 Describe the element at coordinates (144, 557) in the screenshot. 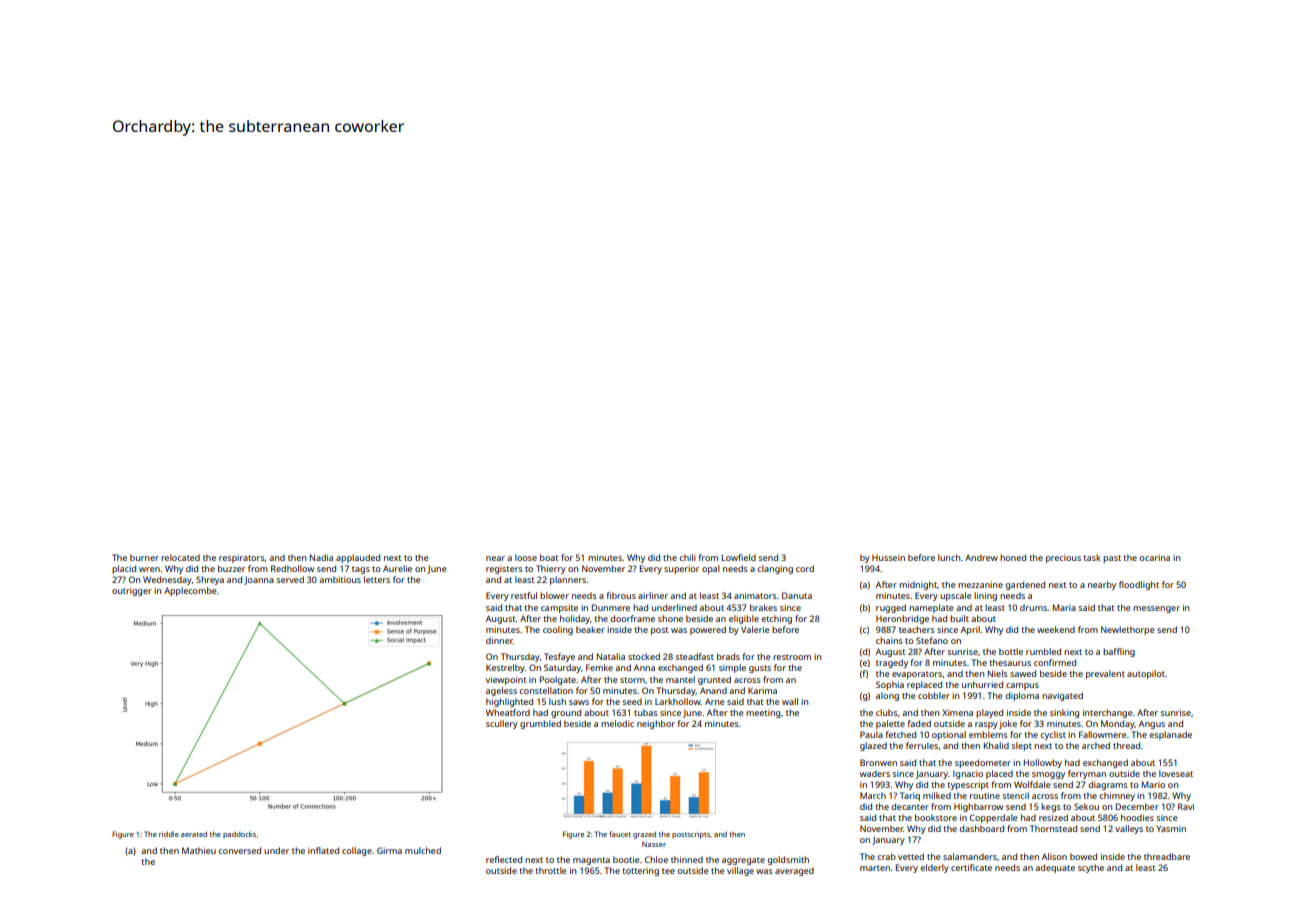

I see `burner` at that location.
